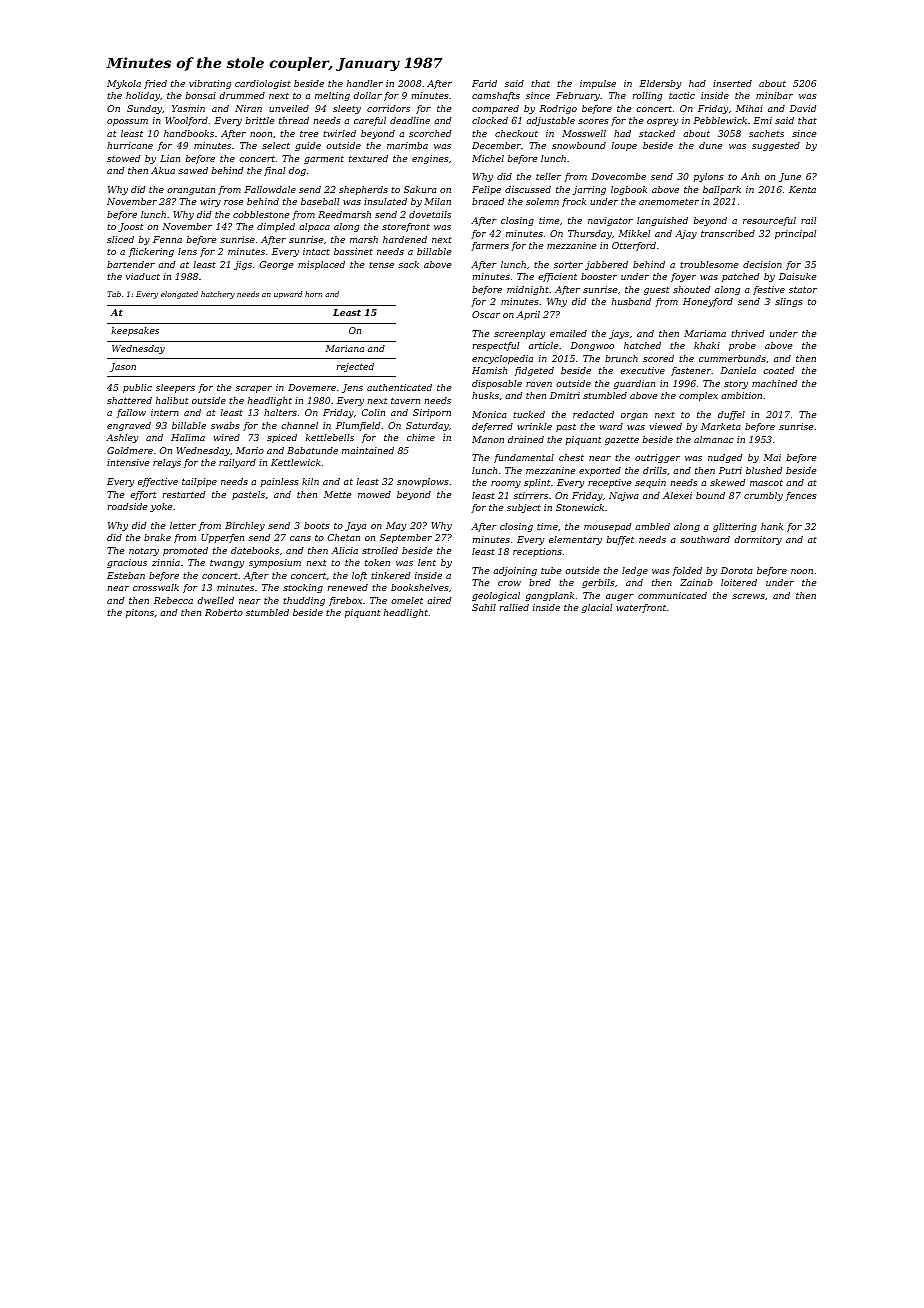  Describe the element at coordinates (123, 367) in the image. I see `Jason` at that location.
